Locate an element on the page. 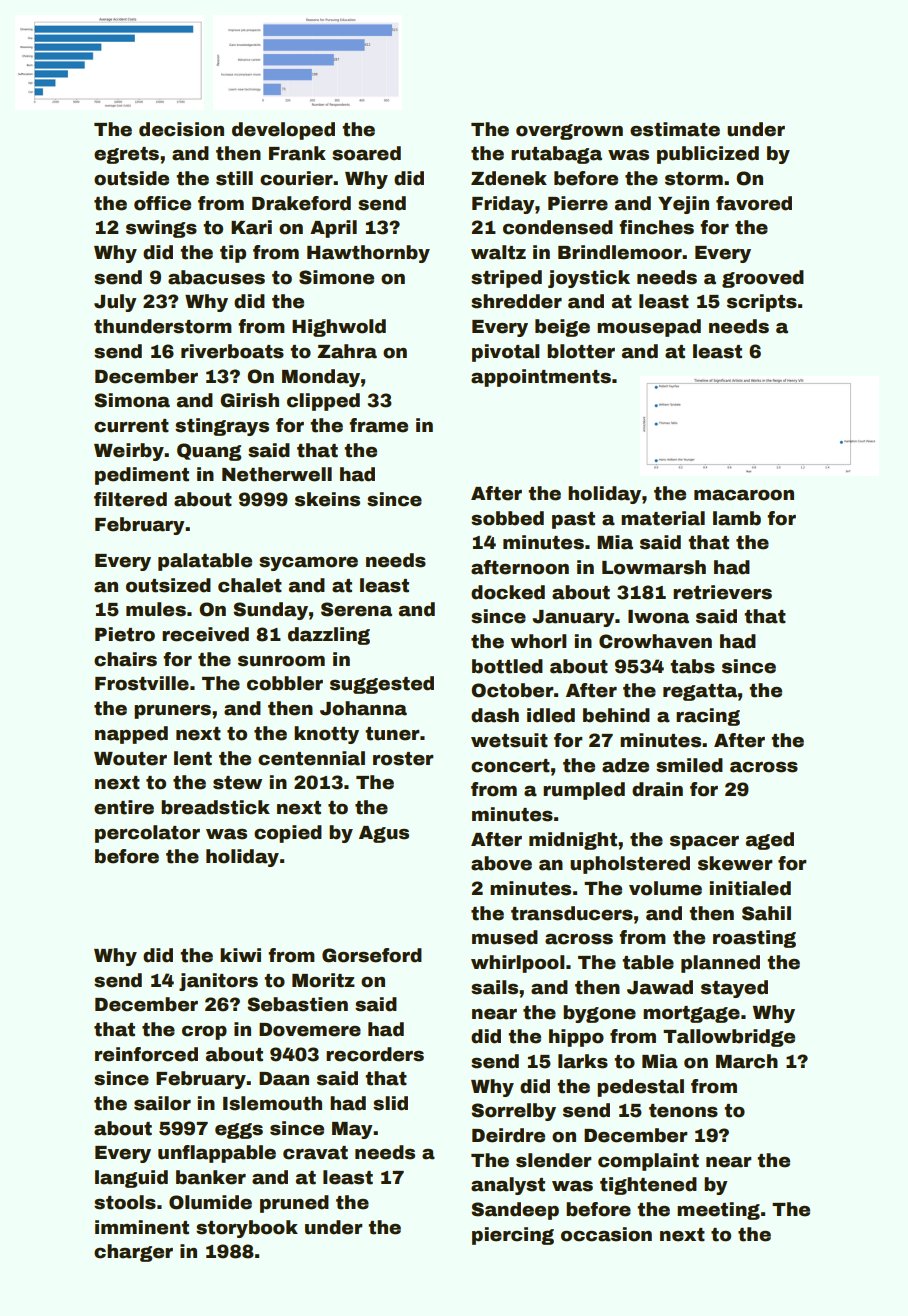 The width and height of the page is (908, 1316). larks is located at coordinates (583, 1061).
